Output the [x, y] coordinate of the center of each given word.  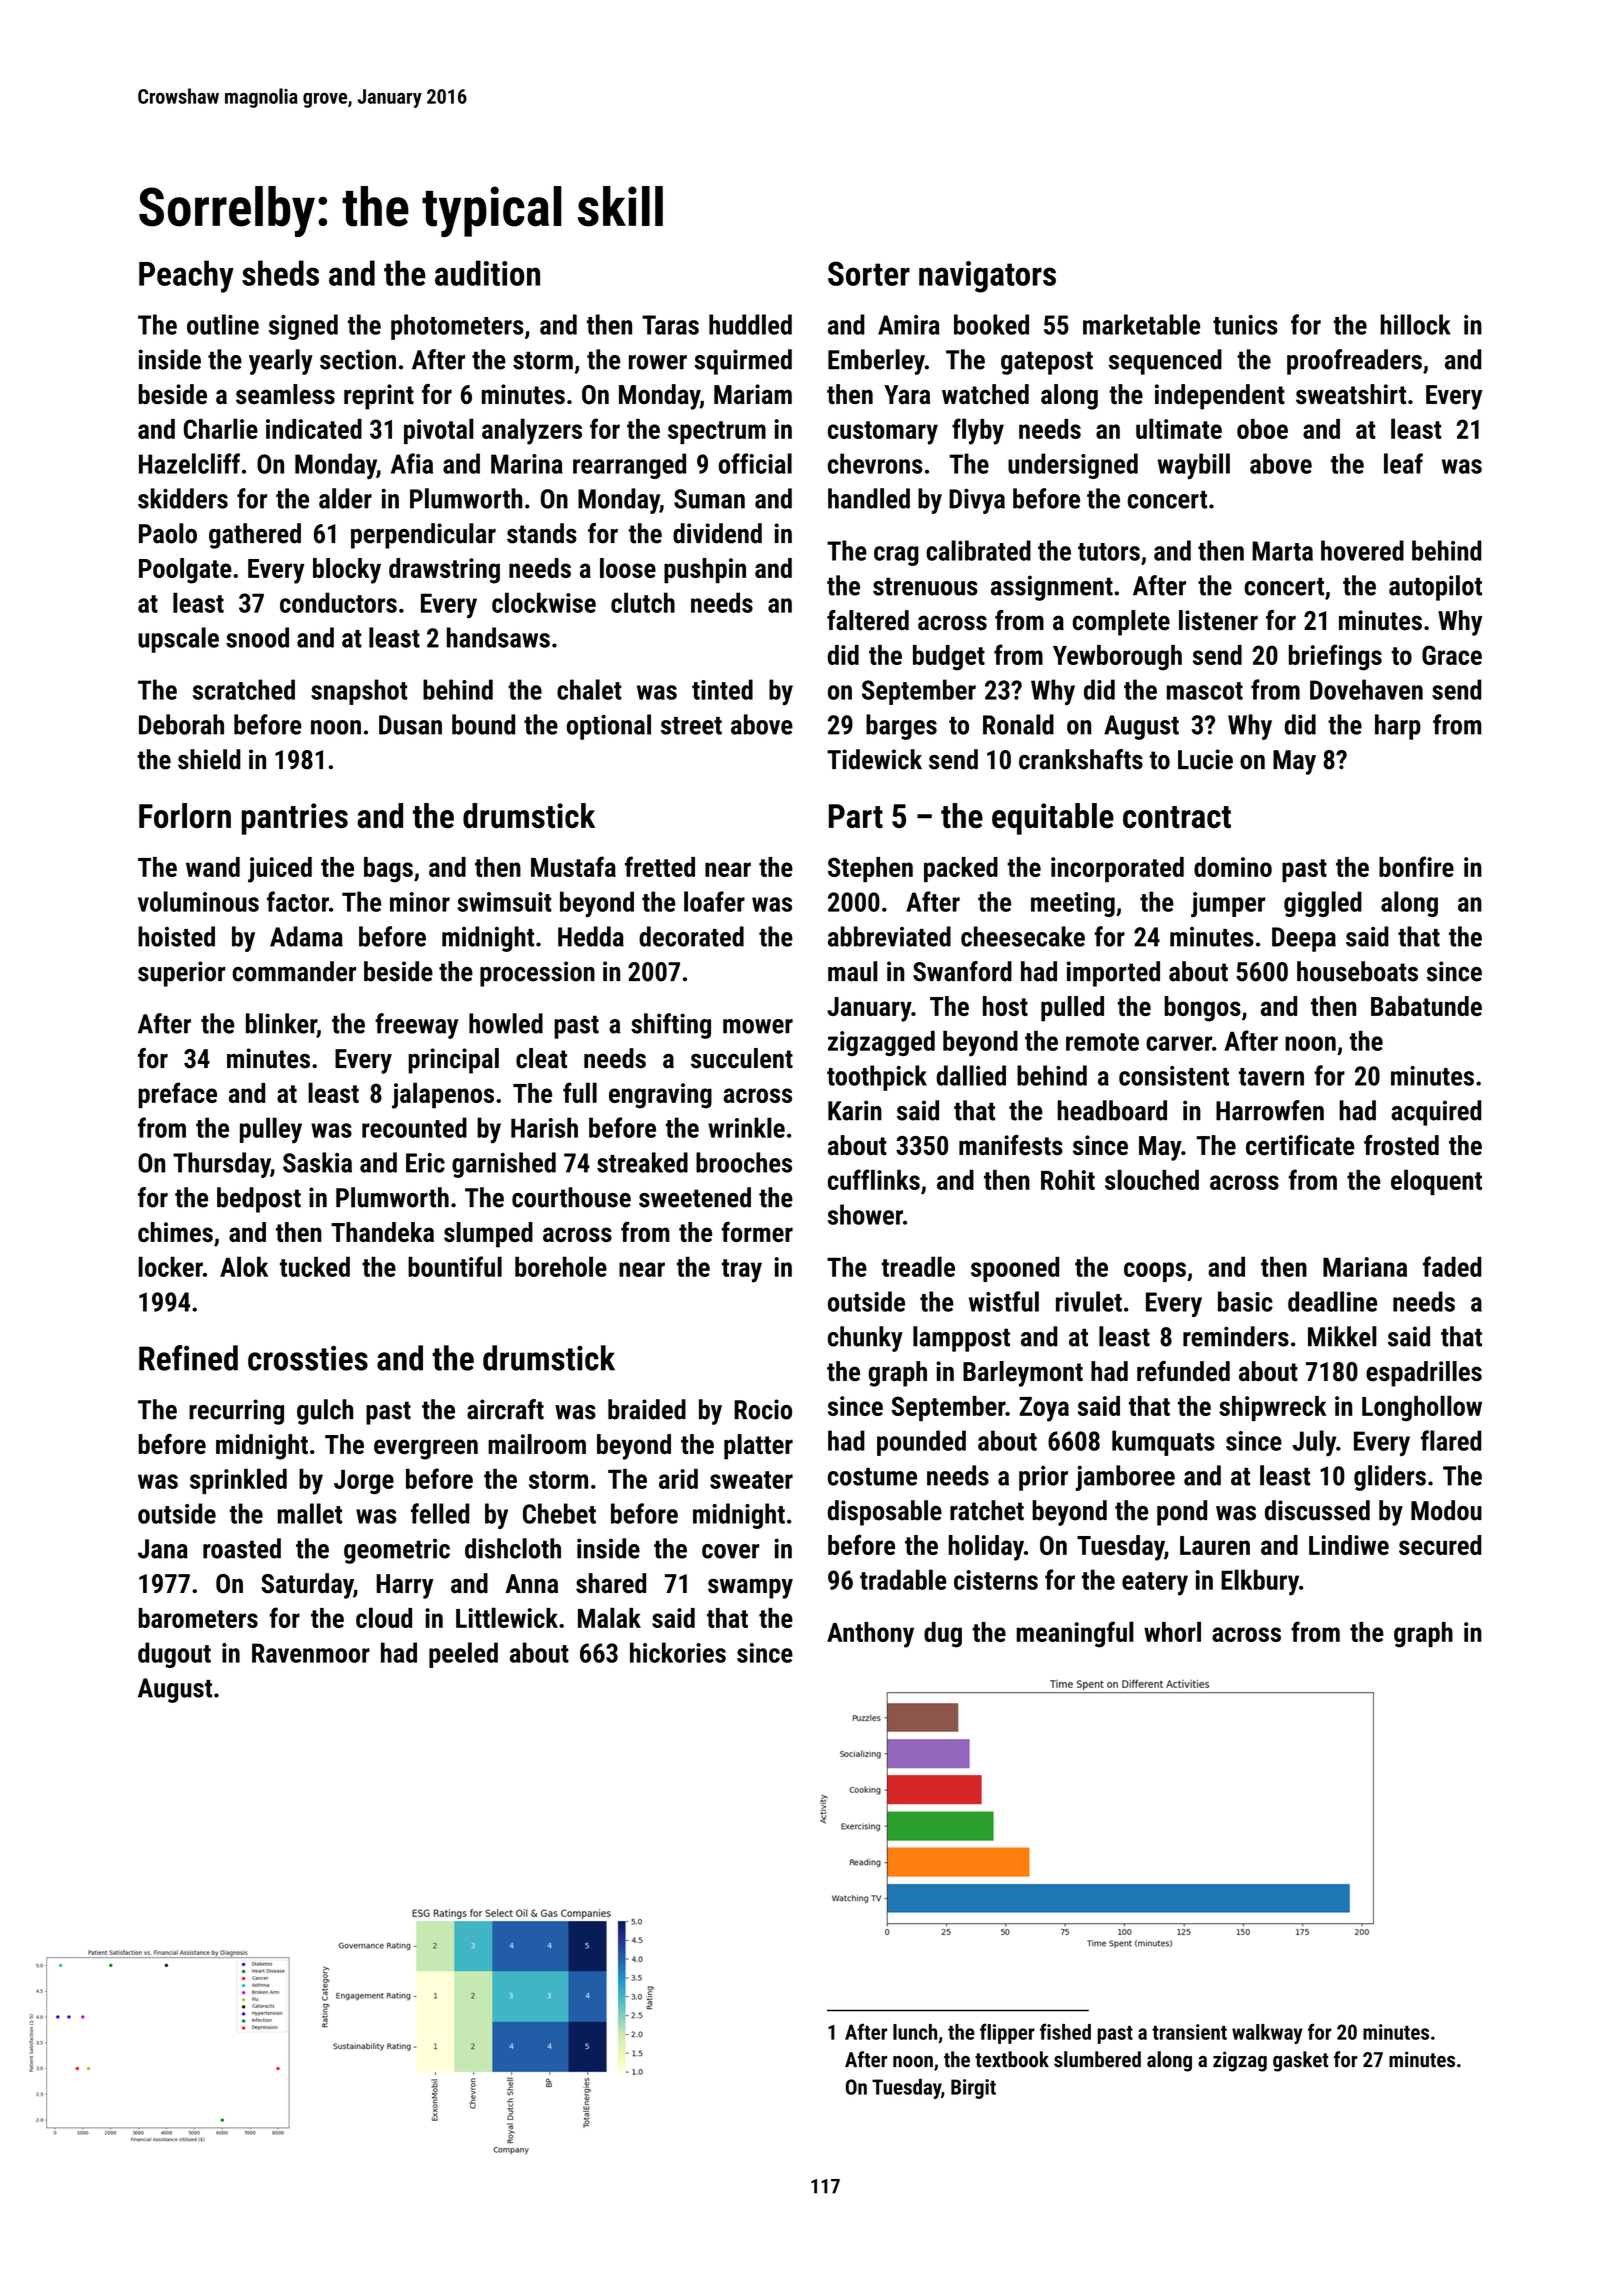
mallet [310, 1513]
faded [1452, 1266]
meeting [1073, 904]
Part [856, 816]
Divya [977, 501]
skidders [183, 498]
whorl [1172, 1631]
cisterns [996, 1580]
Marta [1282, 551]
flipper [1007, 2033]
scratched [244, 689]
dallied [971, 1075]
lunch [915, 2032]
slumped [488, 1235]
